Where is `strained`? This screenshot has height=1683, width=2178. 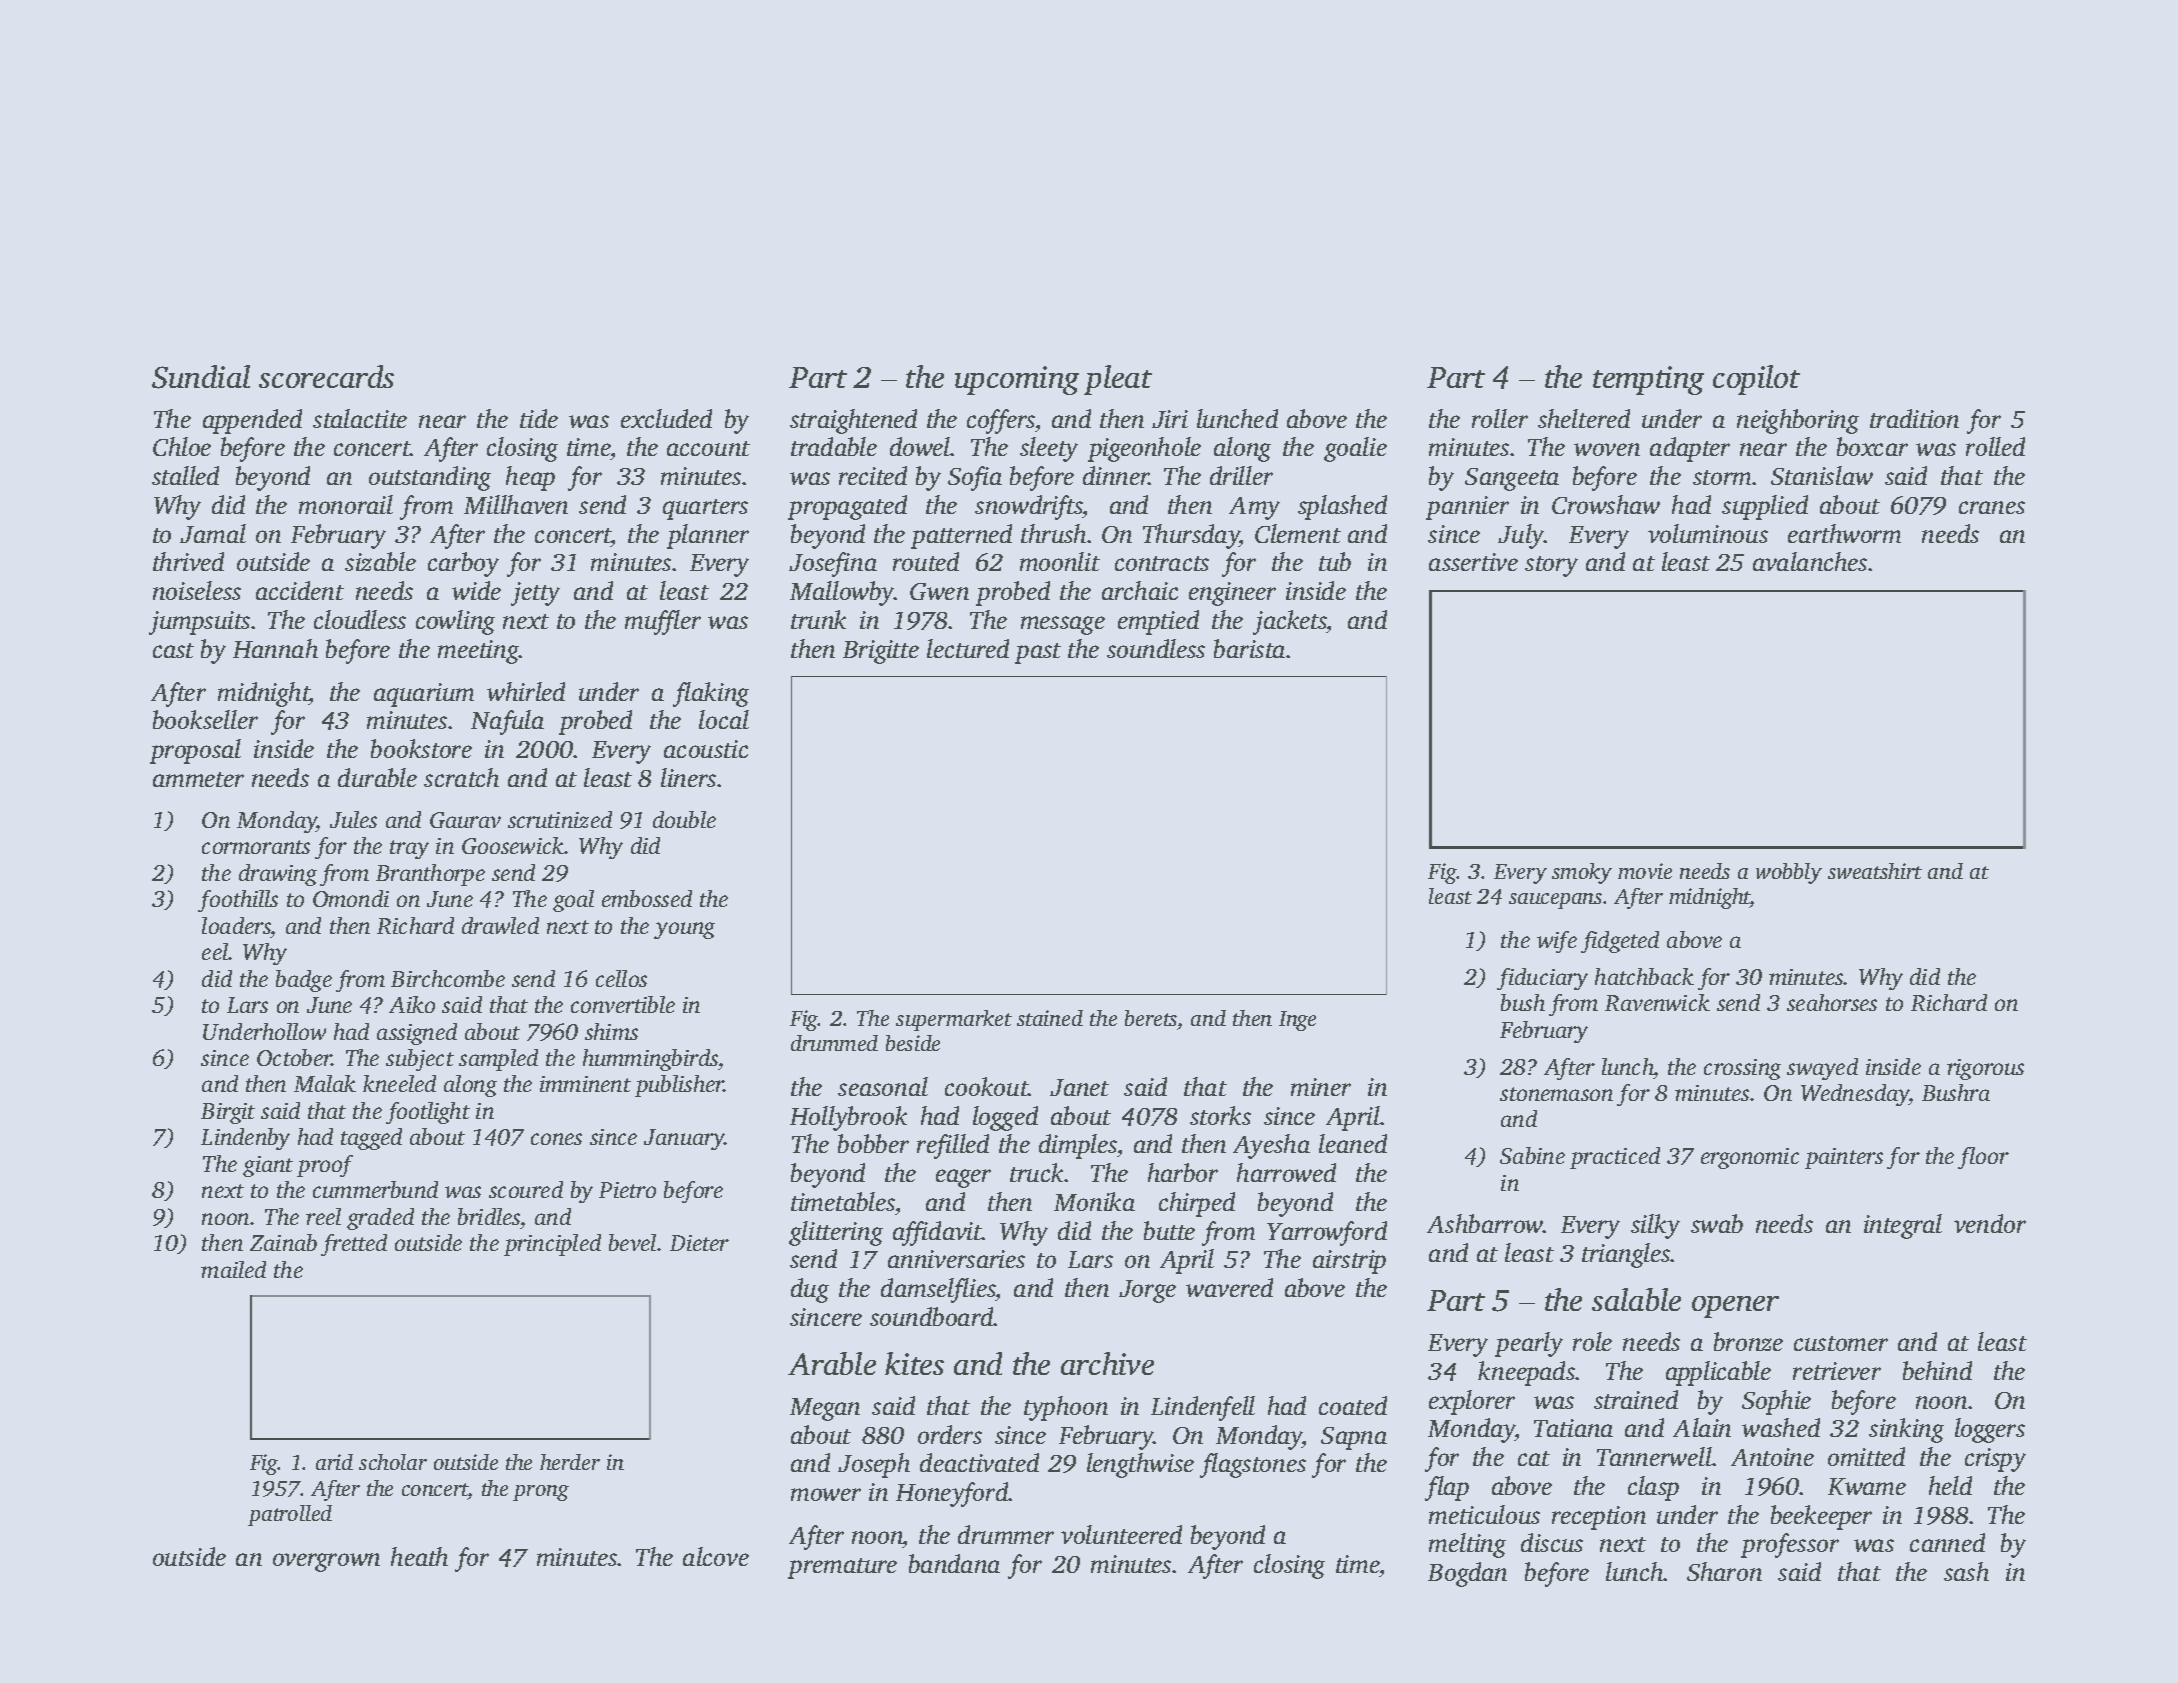 strained is located at coordinates (1636, 1399).
